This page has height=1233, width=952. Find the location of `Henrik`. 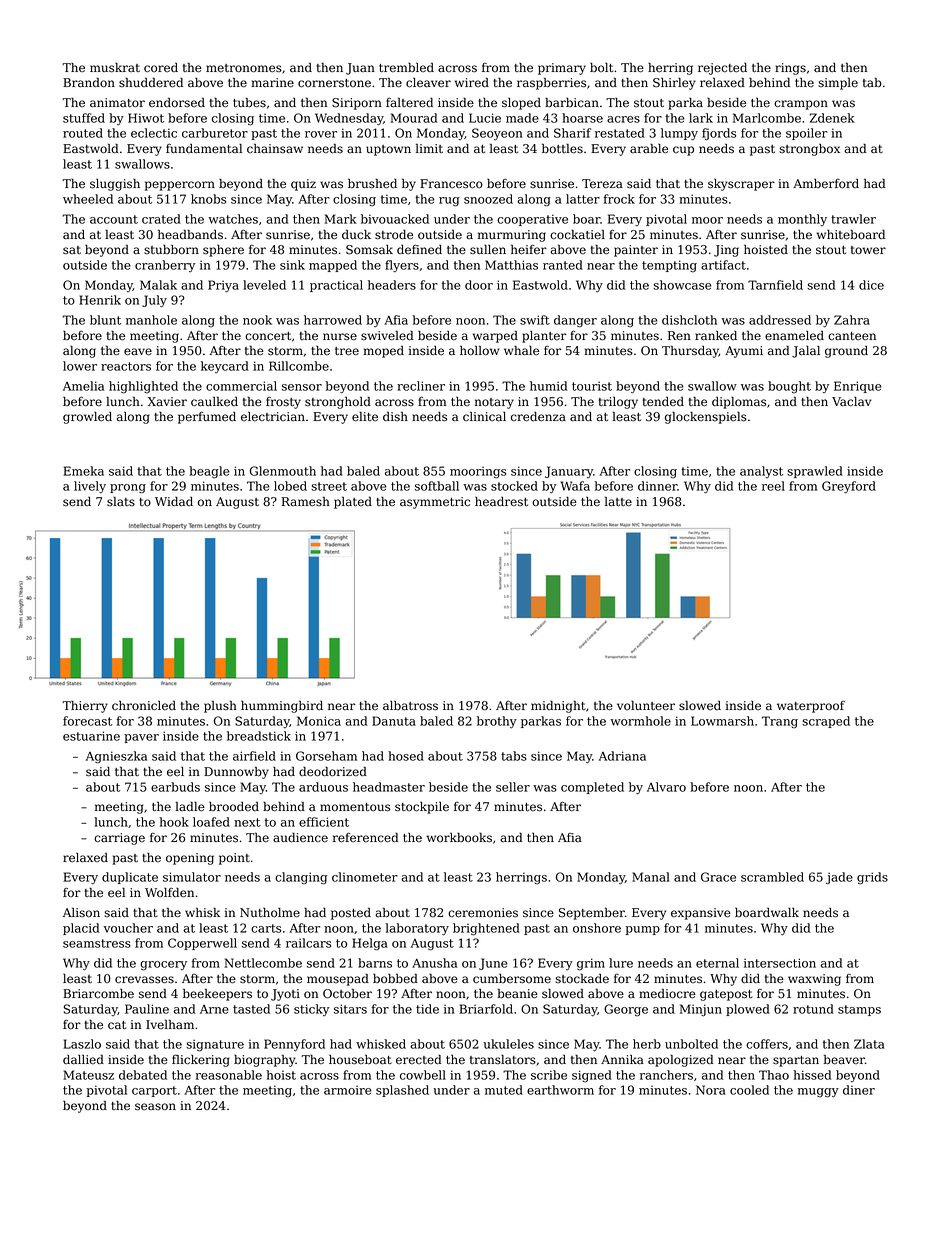

Henrik is located at coordinates (100, 300).
